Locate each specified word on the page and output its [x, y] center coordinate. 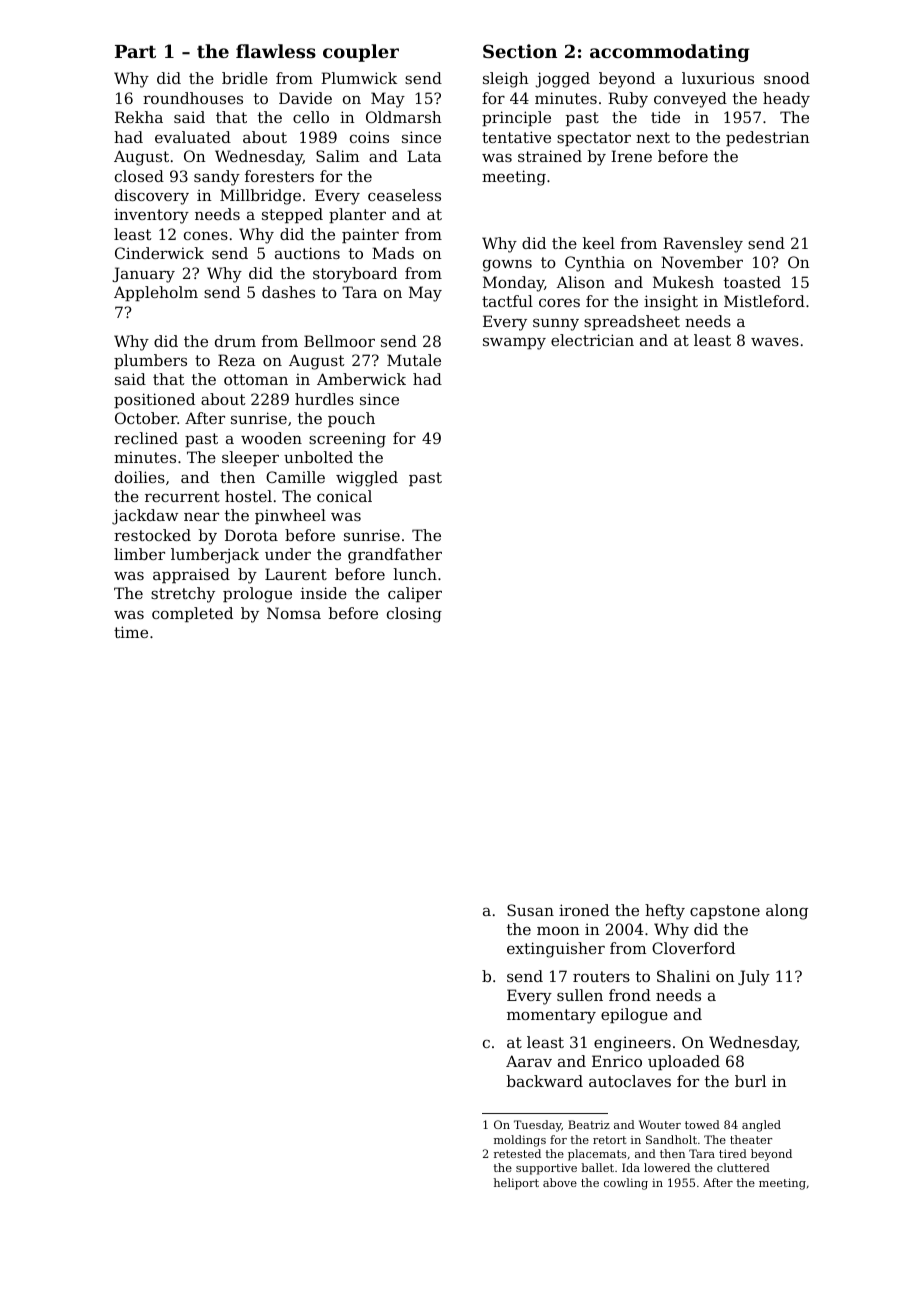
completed [192, 614]
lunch [415, 574]
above [560, 1182]
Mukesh [683, 282]
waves [775, 342]
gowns [507, 265]
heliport [516, 1184]
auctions [307, 253]
